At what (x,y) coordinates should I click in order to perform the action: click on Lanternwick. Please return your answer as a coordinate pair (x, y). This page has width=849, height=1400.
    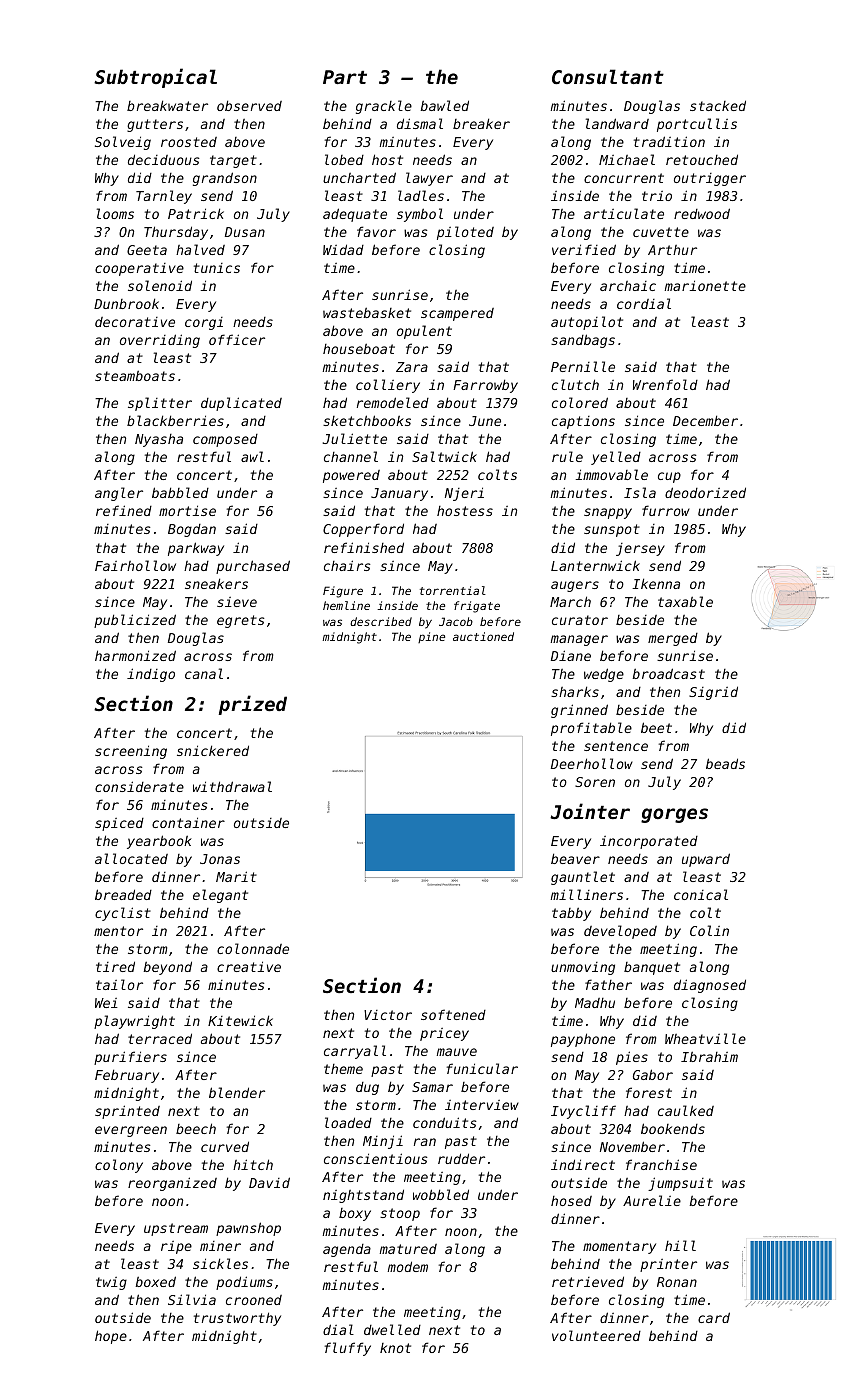
    Looking at the image, I should click on (595, 565).
